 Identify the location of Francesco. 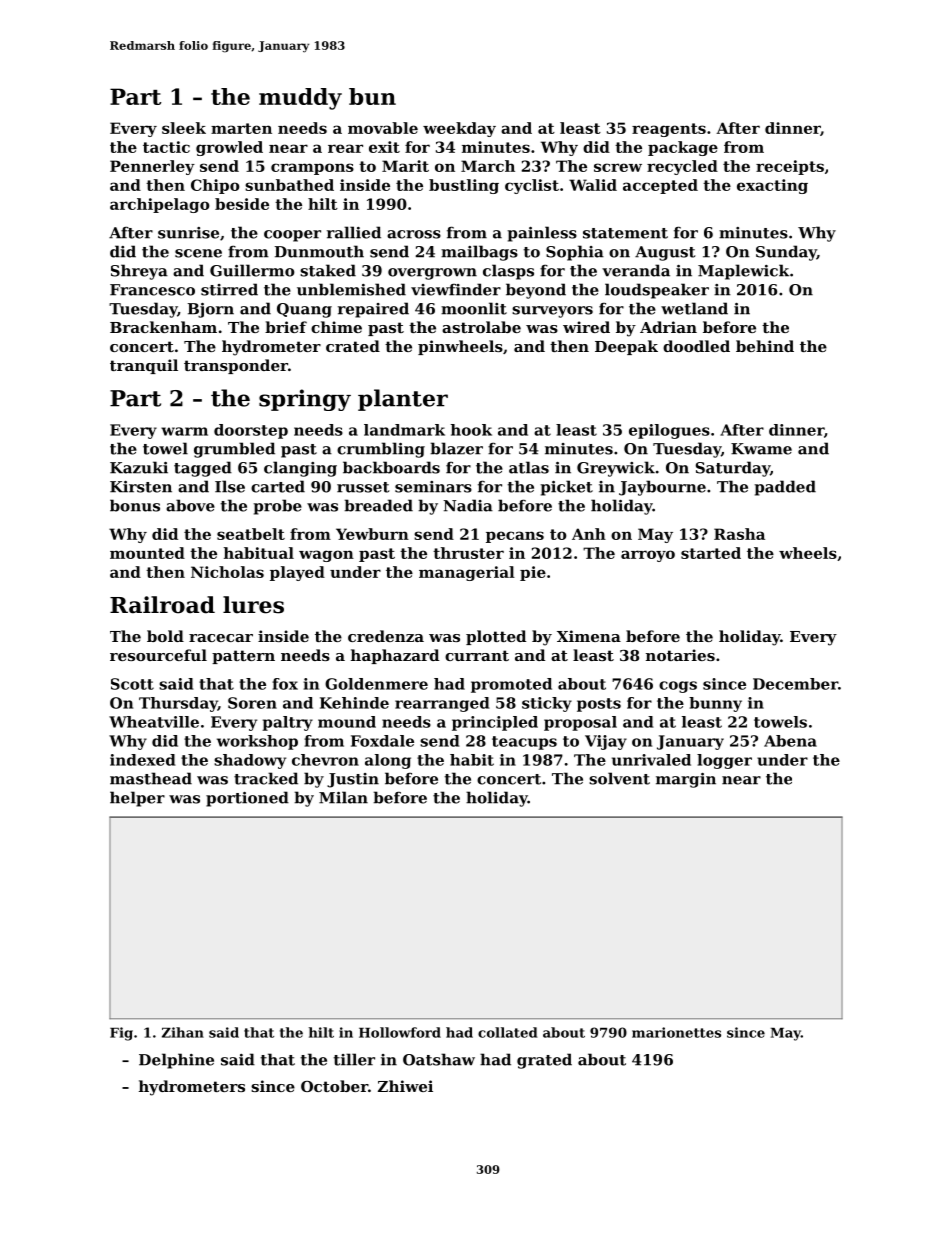
(152, 290).
